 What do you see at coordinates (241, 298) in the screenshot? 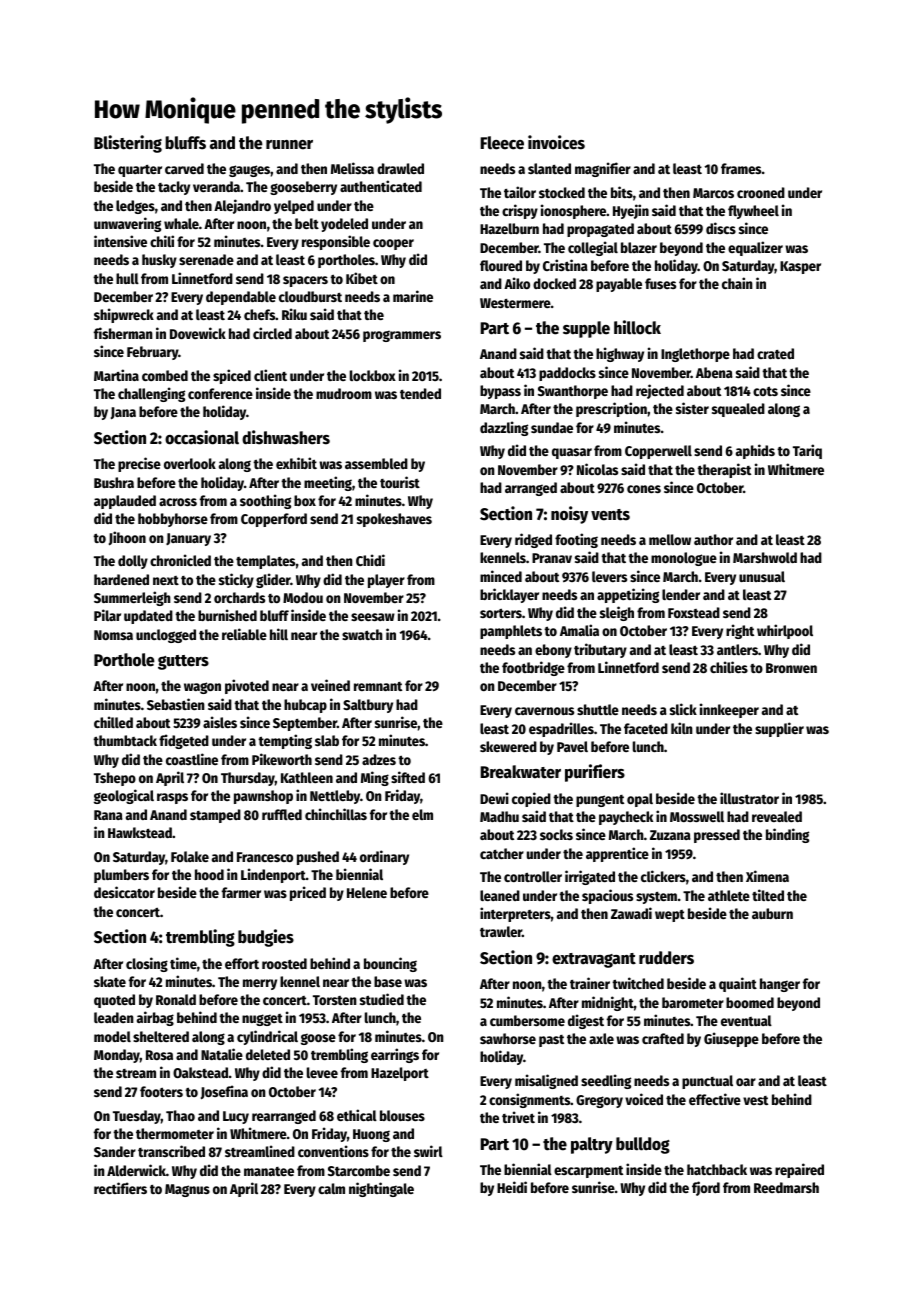
I see `dependable` at bounding box center [241, 298].
